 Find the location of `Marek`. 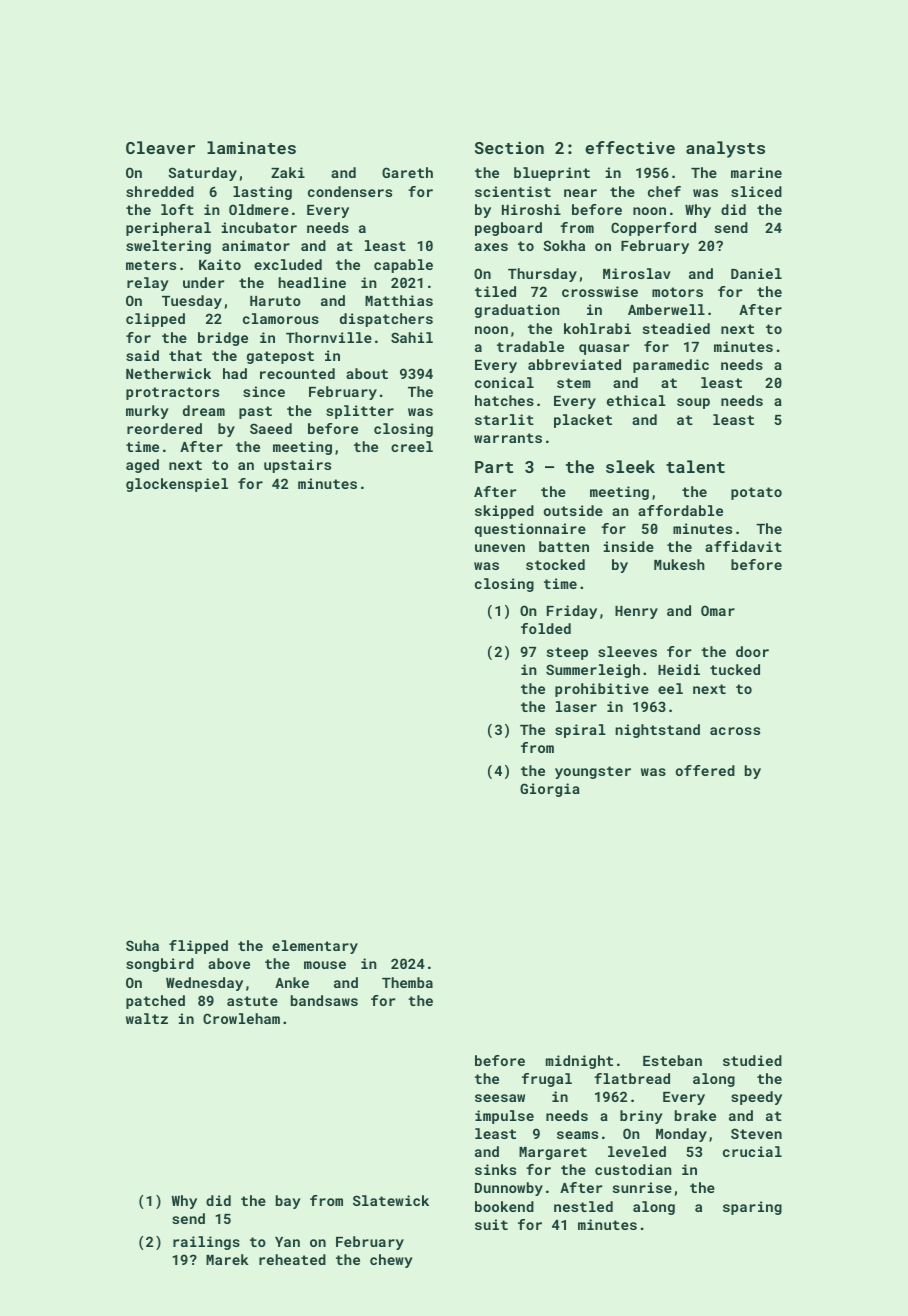

Marek is located at coordinates (227, 1259).
